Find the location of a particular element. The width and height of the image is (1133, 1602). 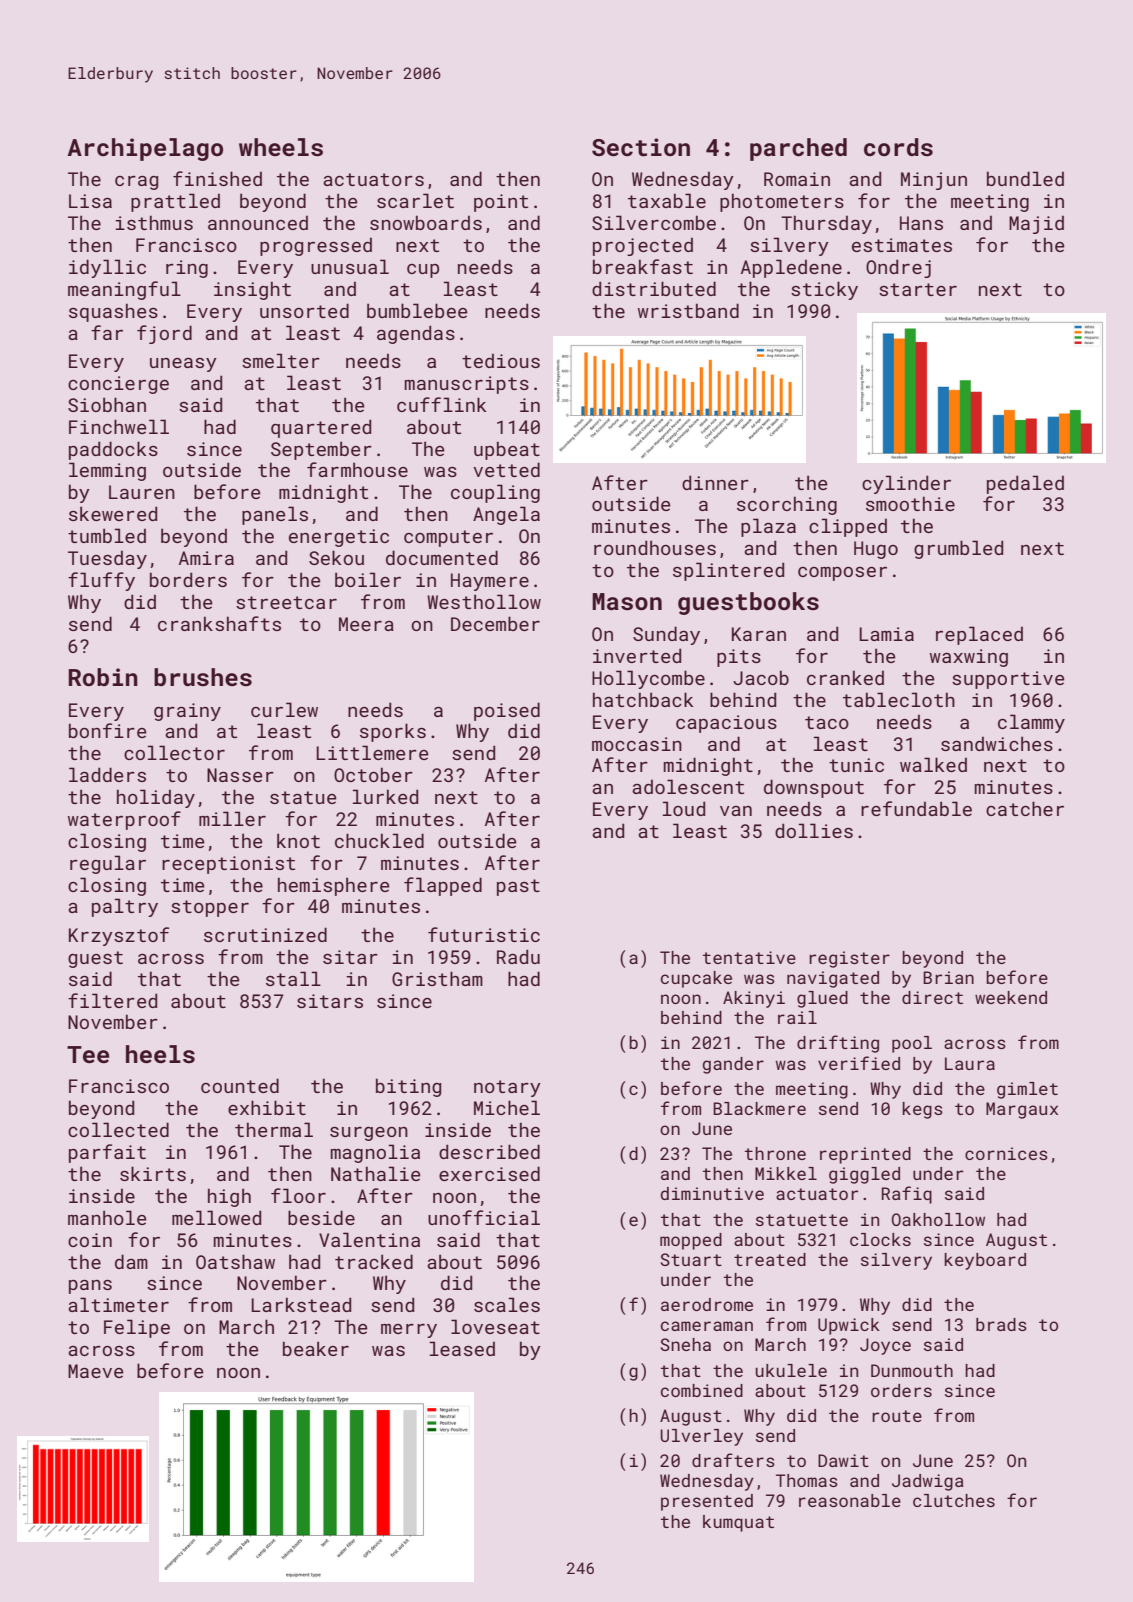

Krzysztof is located at coordinates (119, 936).
